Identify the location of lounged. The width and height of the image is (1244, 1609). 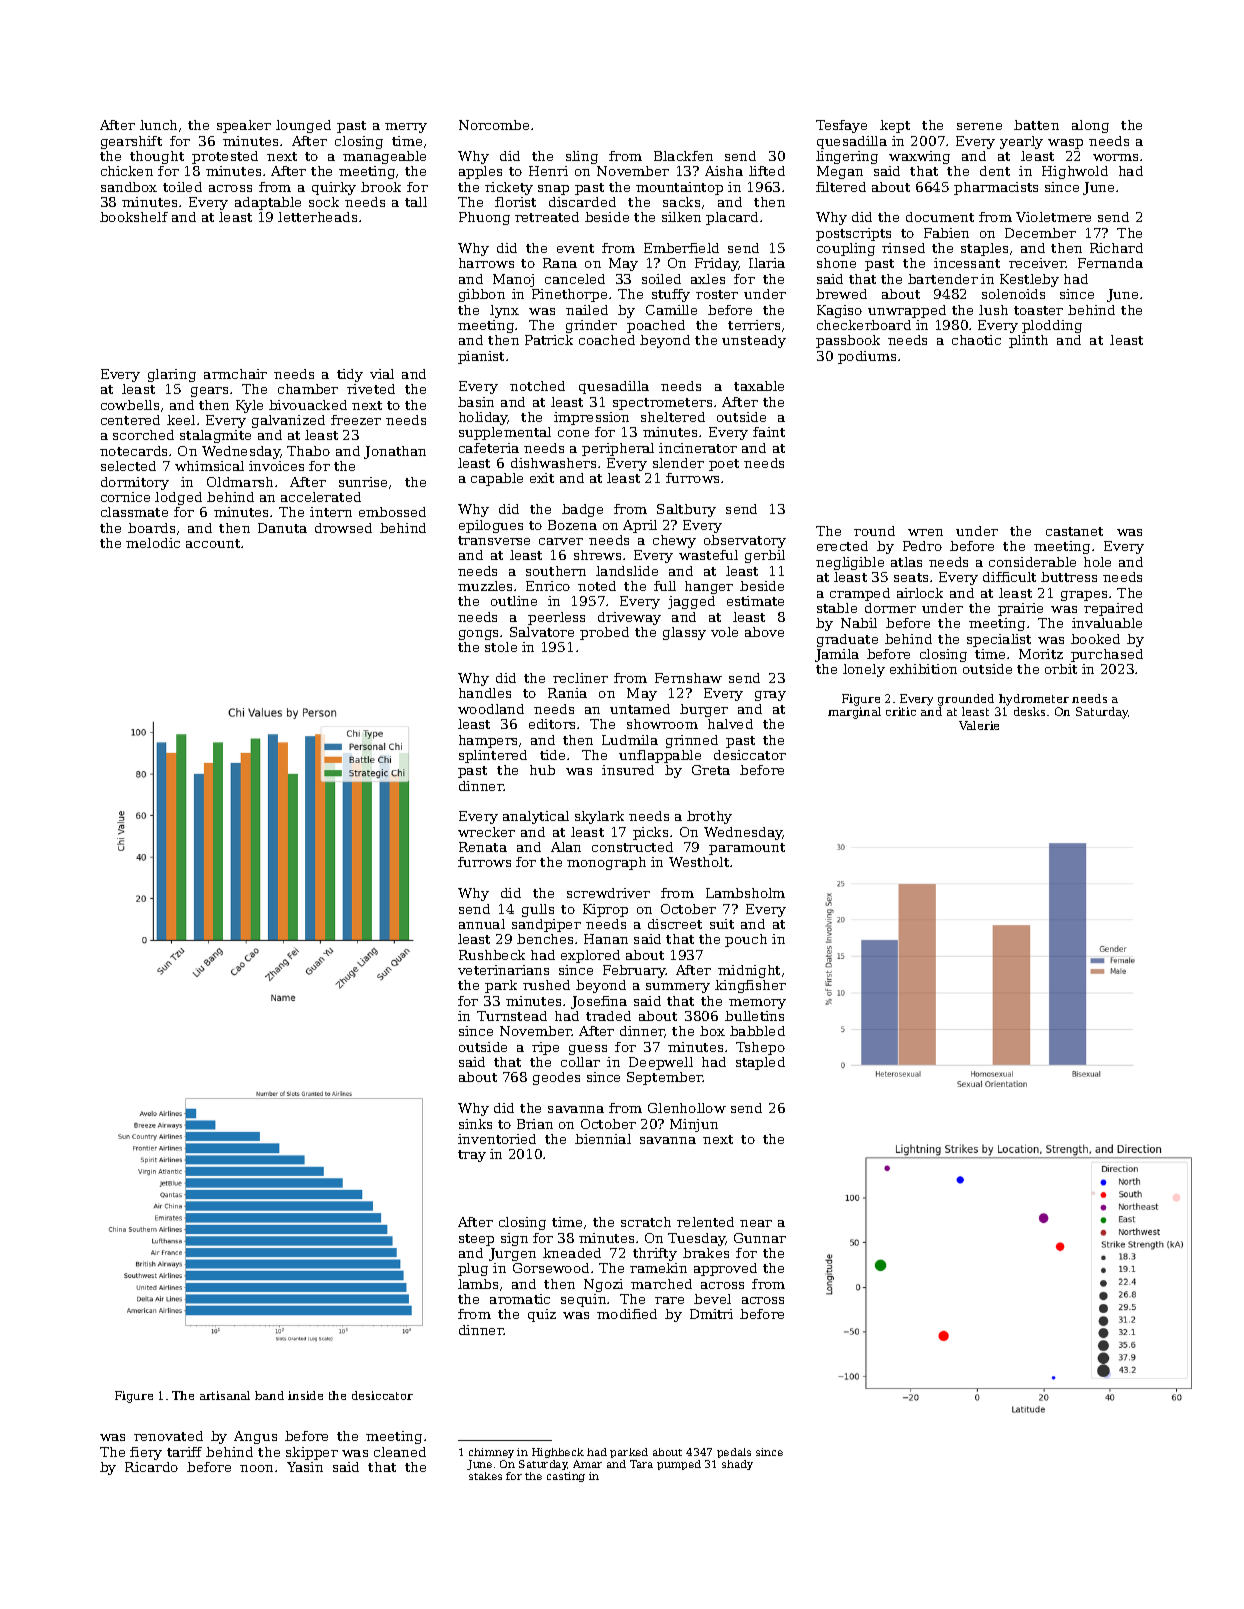
(303, 126).
